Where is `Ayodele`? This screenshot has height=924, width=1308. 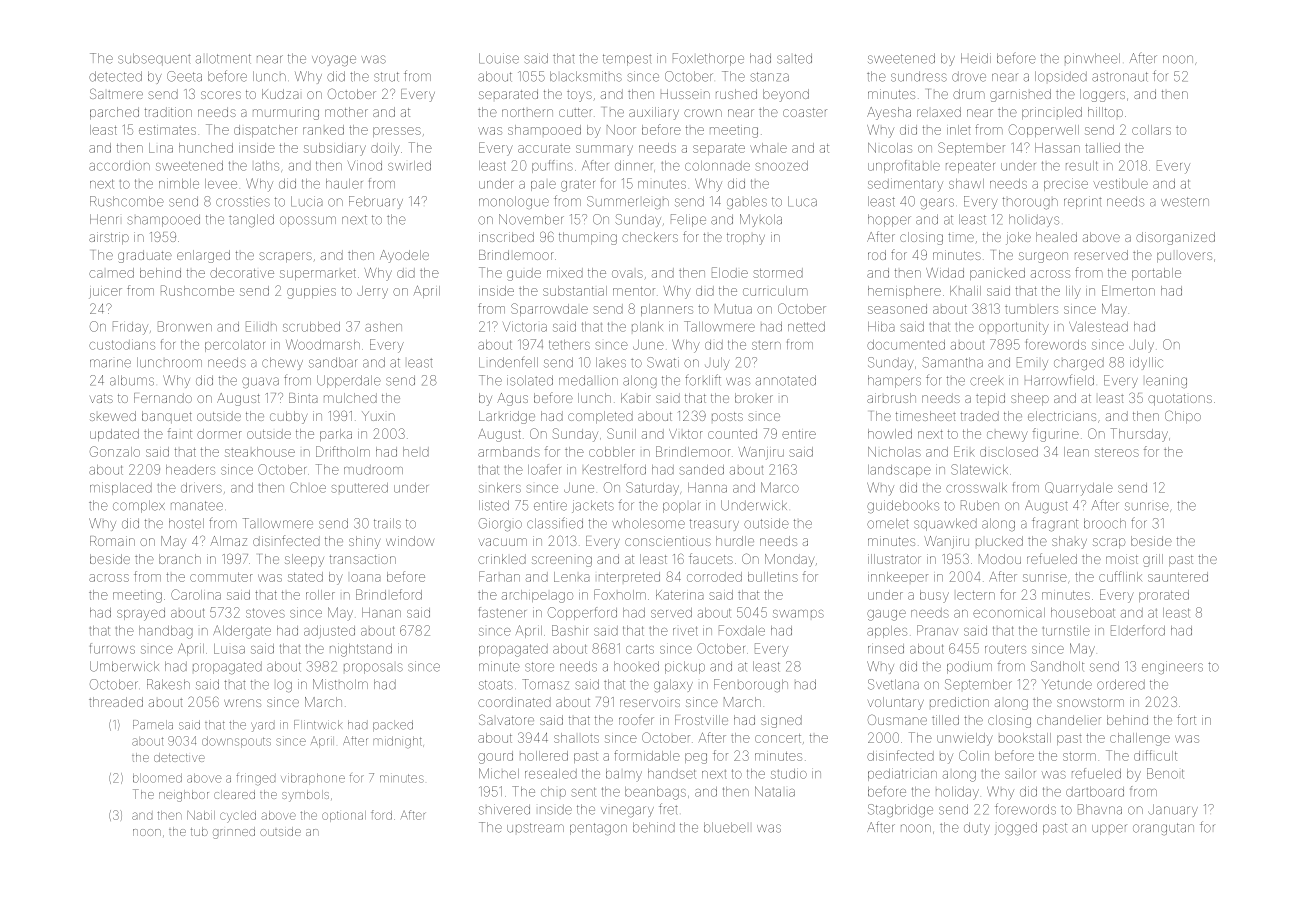
Ayodele is located at coordinates (404, 256).
